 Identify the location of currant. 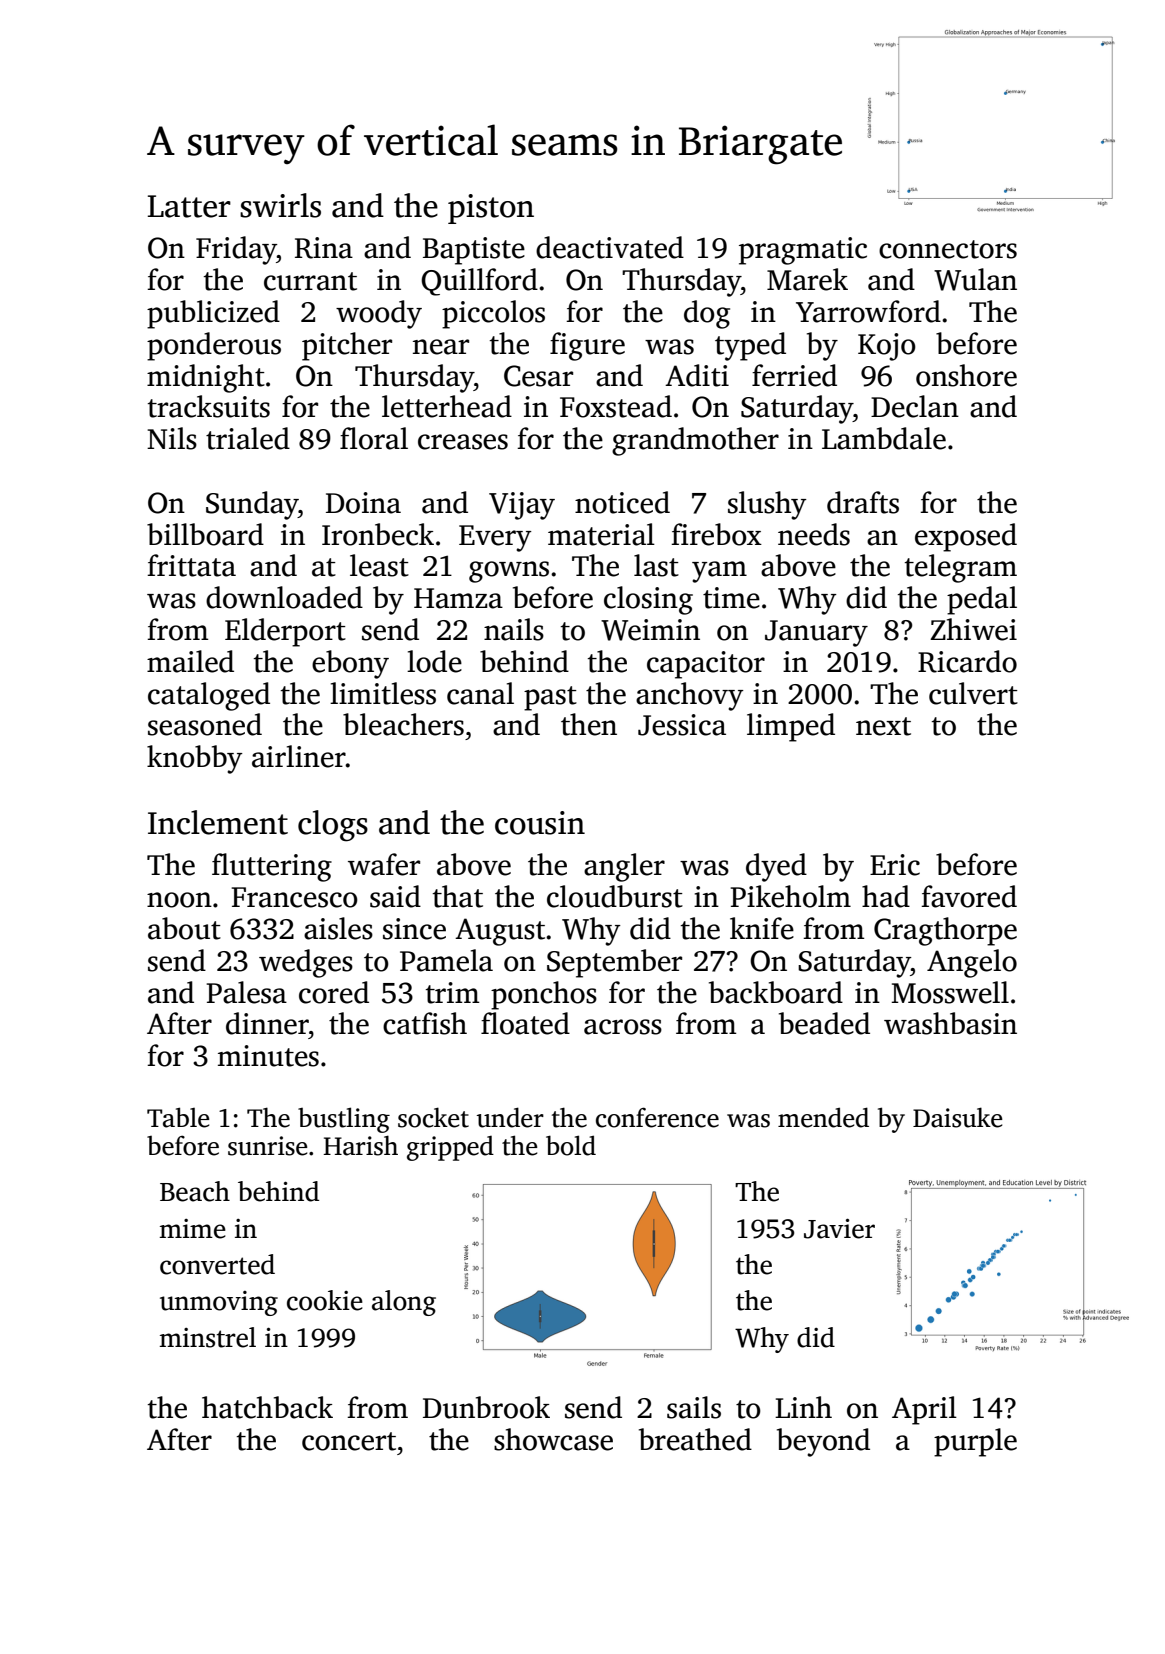
(310, 281).
